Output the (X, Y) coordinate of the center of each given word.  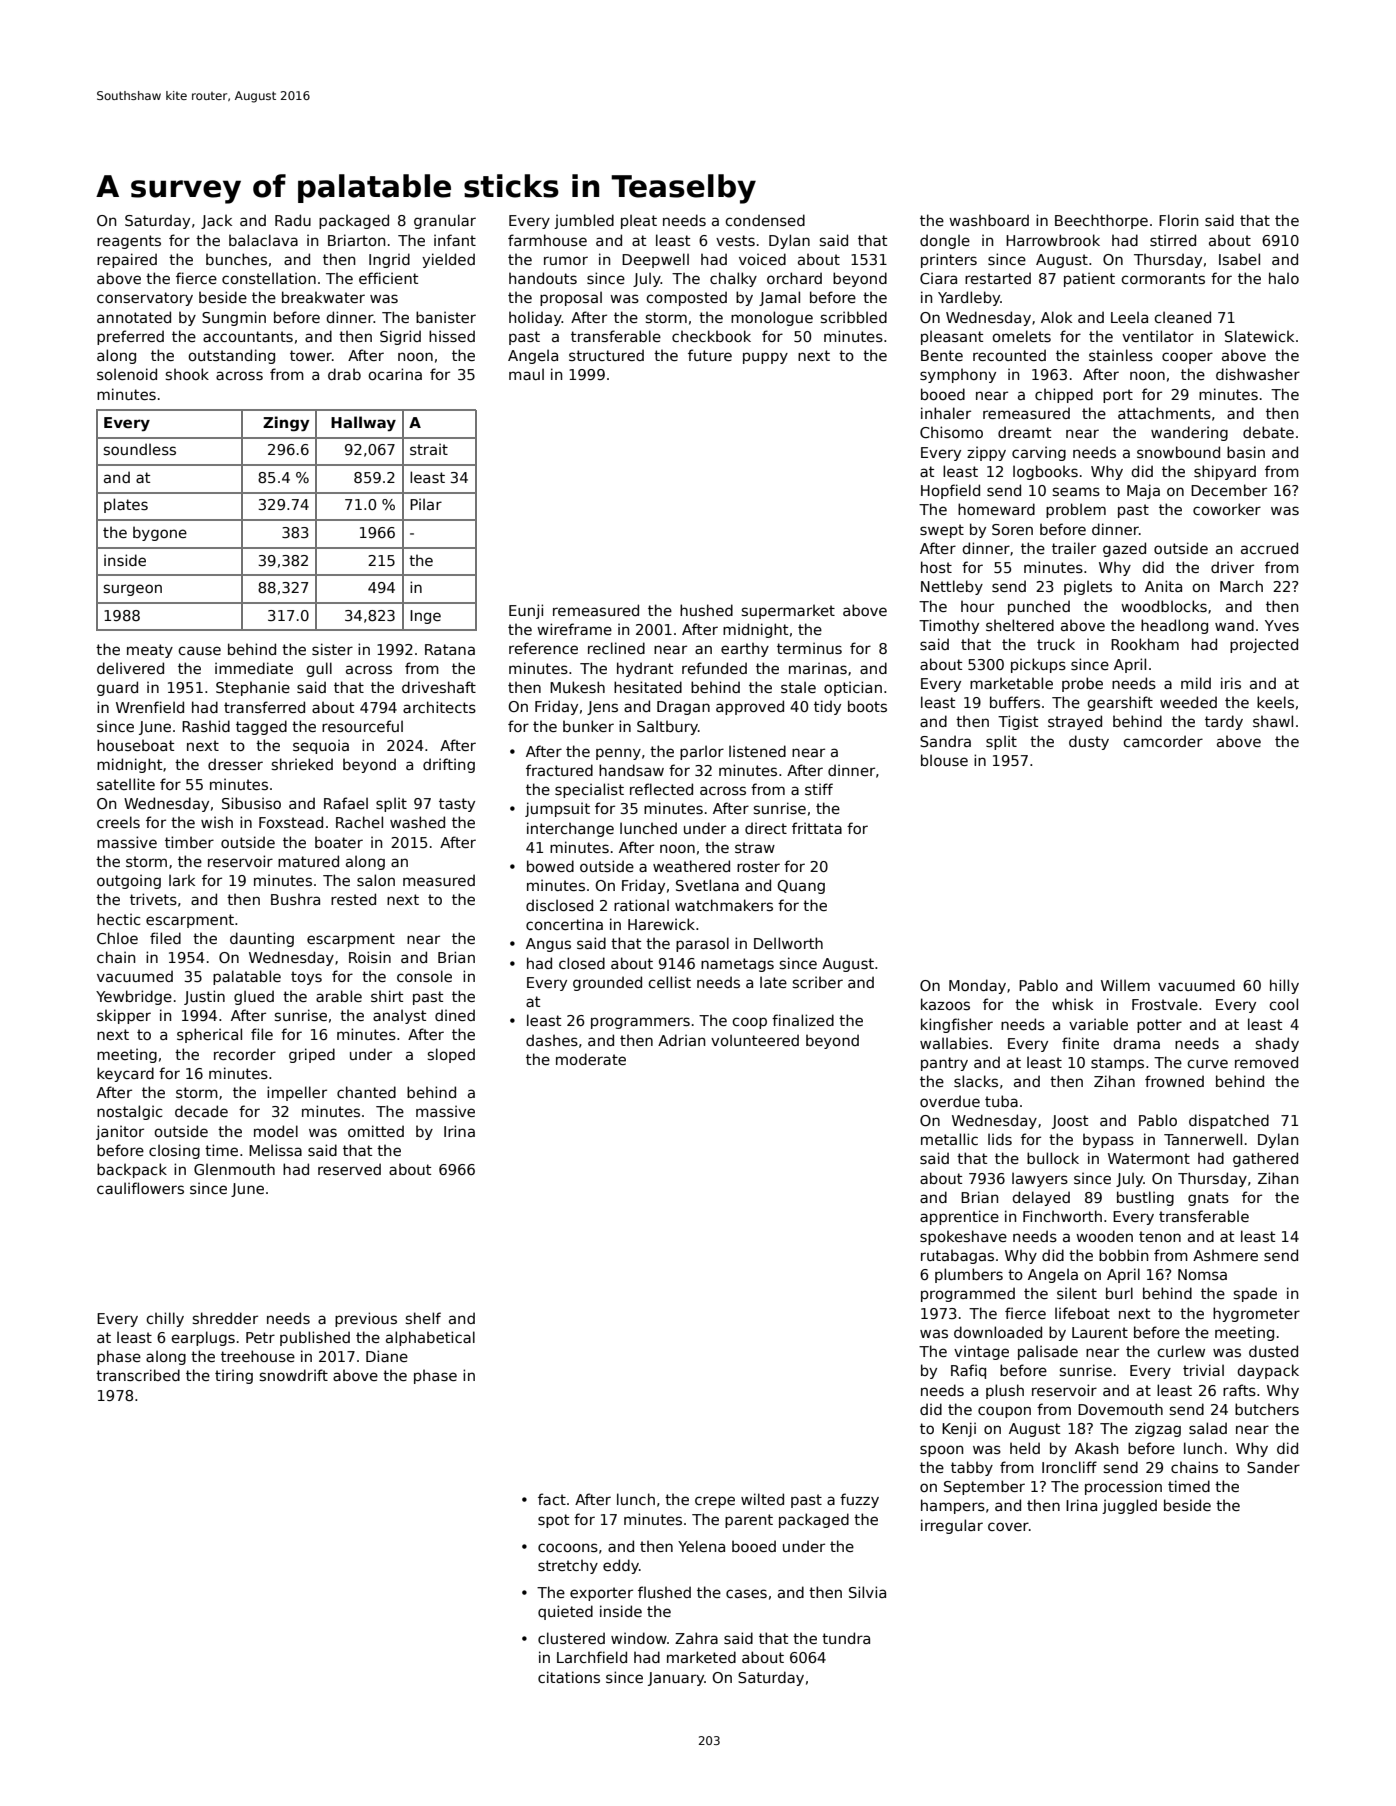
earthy (745, 649)
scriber (818, 982)
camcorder (1163, 741)
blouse (944, 760)
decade (201, 1111)
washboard (989, 220)
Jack (216, 221)
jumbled (584, 221)
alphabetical (430, 1338)
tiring (234, 1376)
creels (118, 822)
